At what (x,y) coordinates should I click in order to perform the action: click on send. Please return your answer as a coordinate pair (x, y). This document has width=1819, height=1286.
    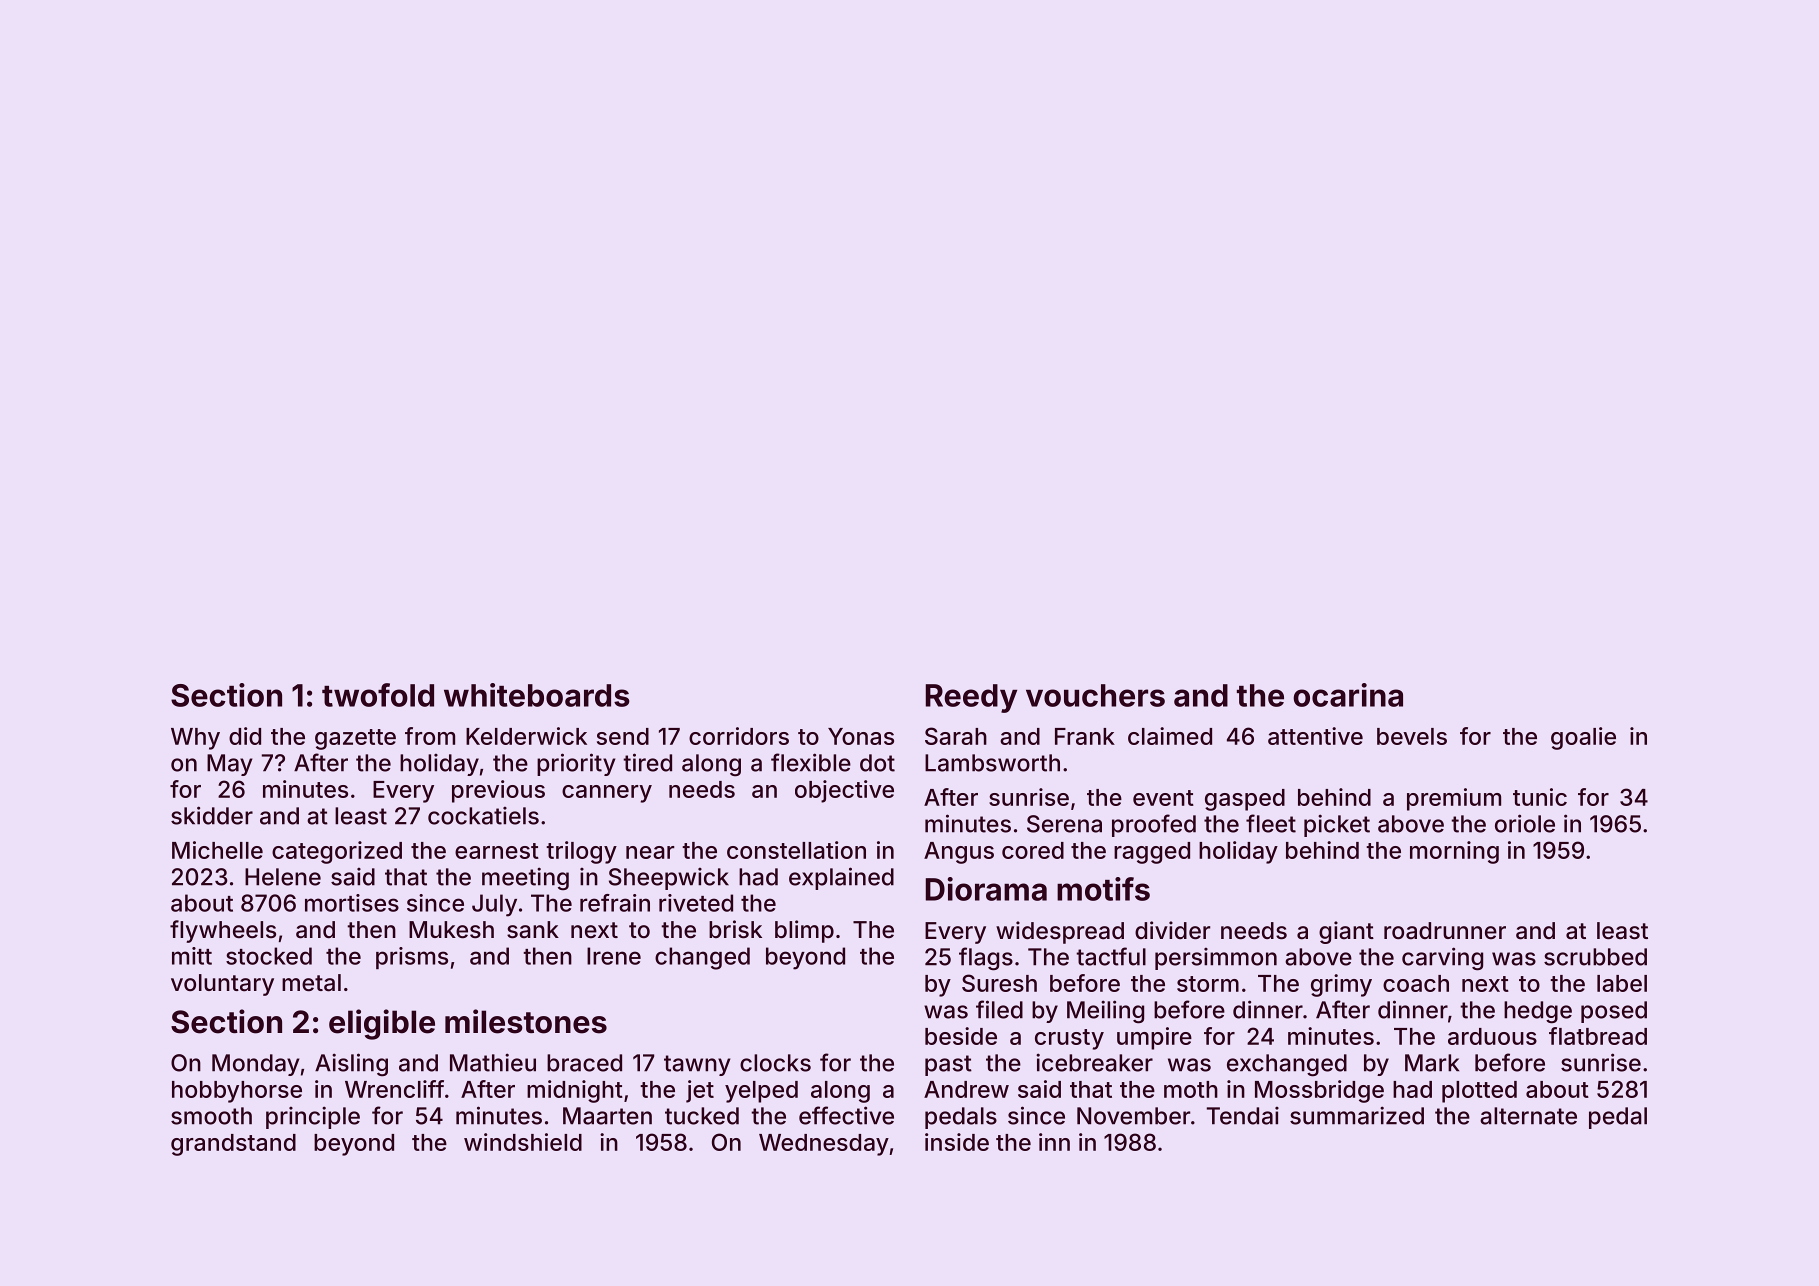
    Looking at the image, I should click on (623, 736).
